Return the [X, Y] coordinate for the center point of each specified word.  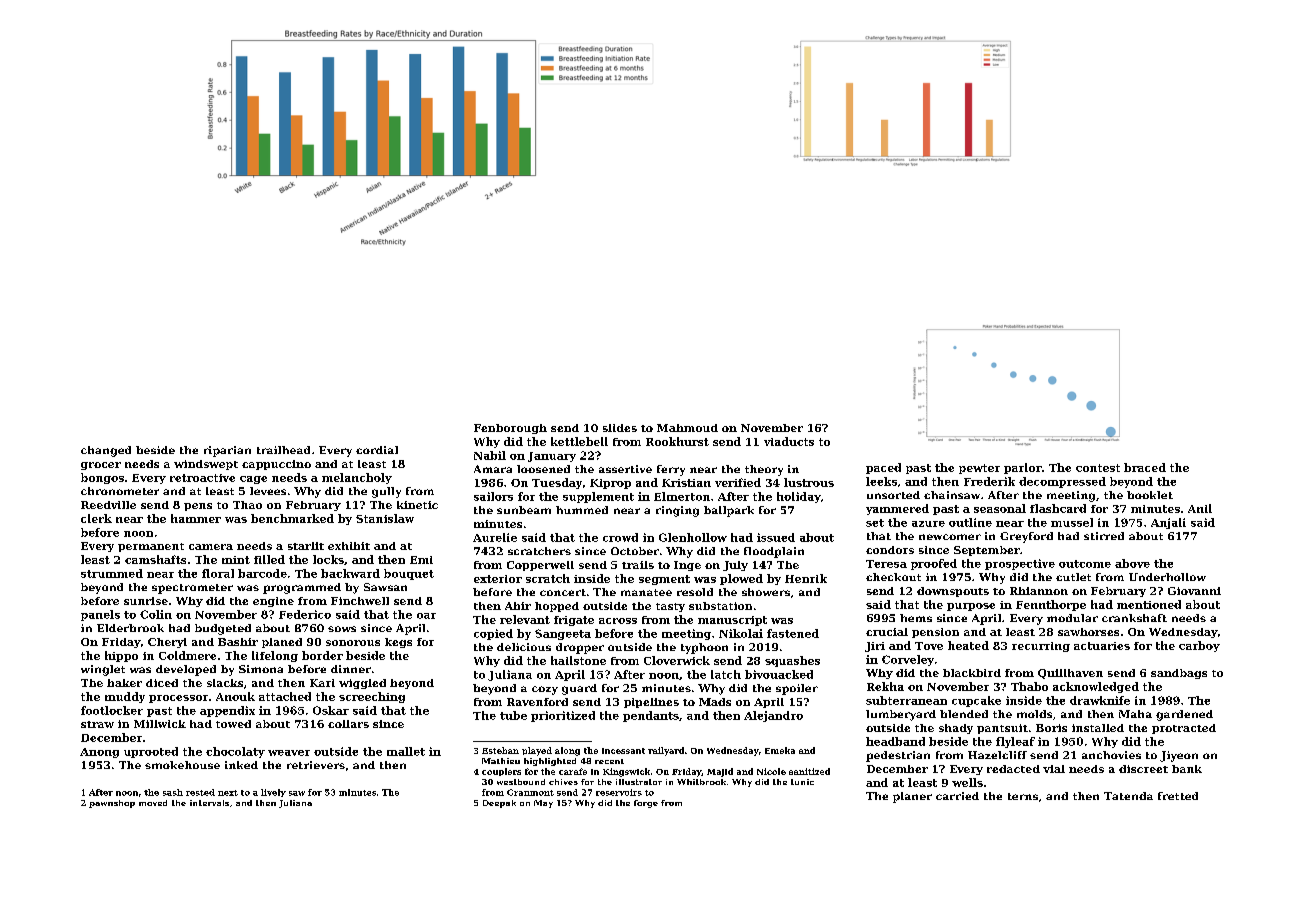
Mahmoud [687, 428]
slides [620, 428]
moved [153, 803]
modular [1072, 618]
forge [646, 804]
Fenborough [510, 429]
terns [1023, 796]
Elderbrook [130, 628]
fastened [793, 633]
